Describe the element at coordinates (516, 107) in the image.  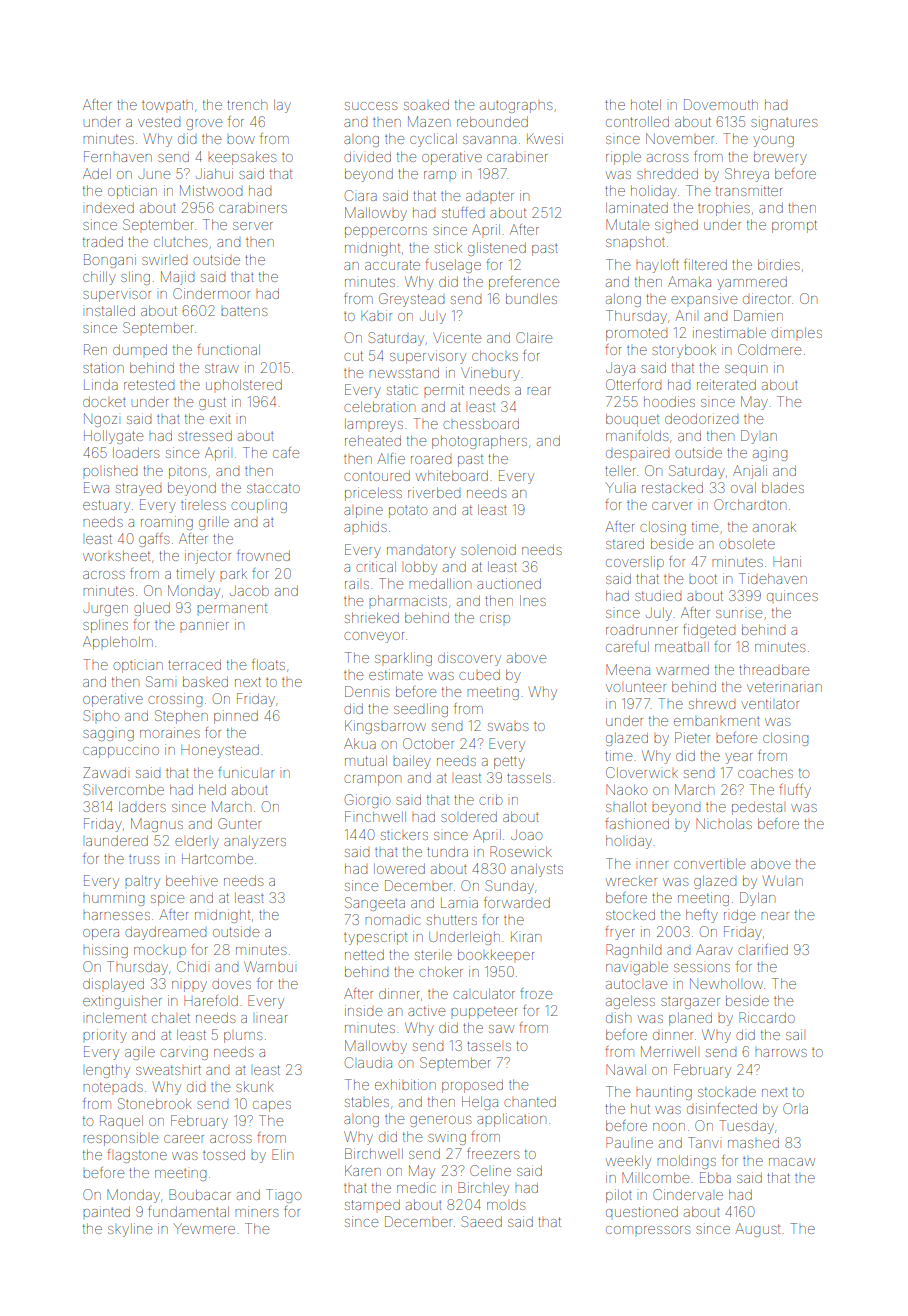
I see `autographs` at that location.
